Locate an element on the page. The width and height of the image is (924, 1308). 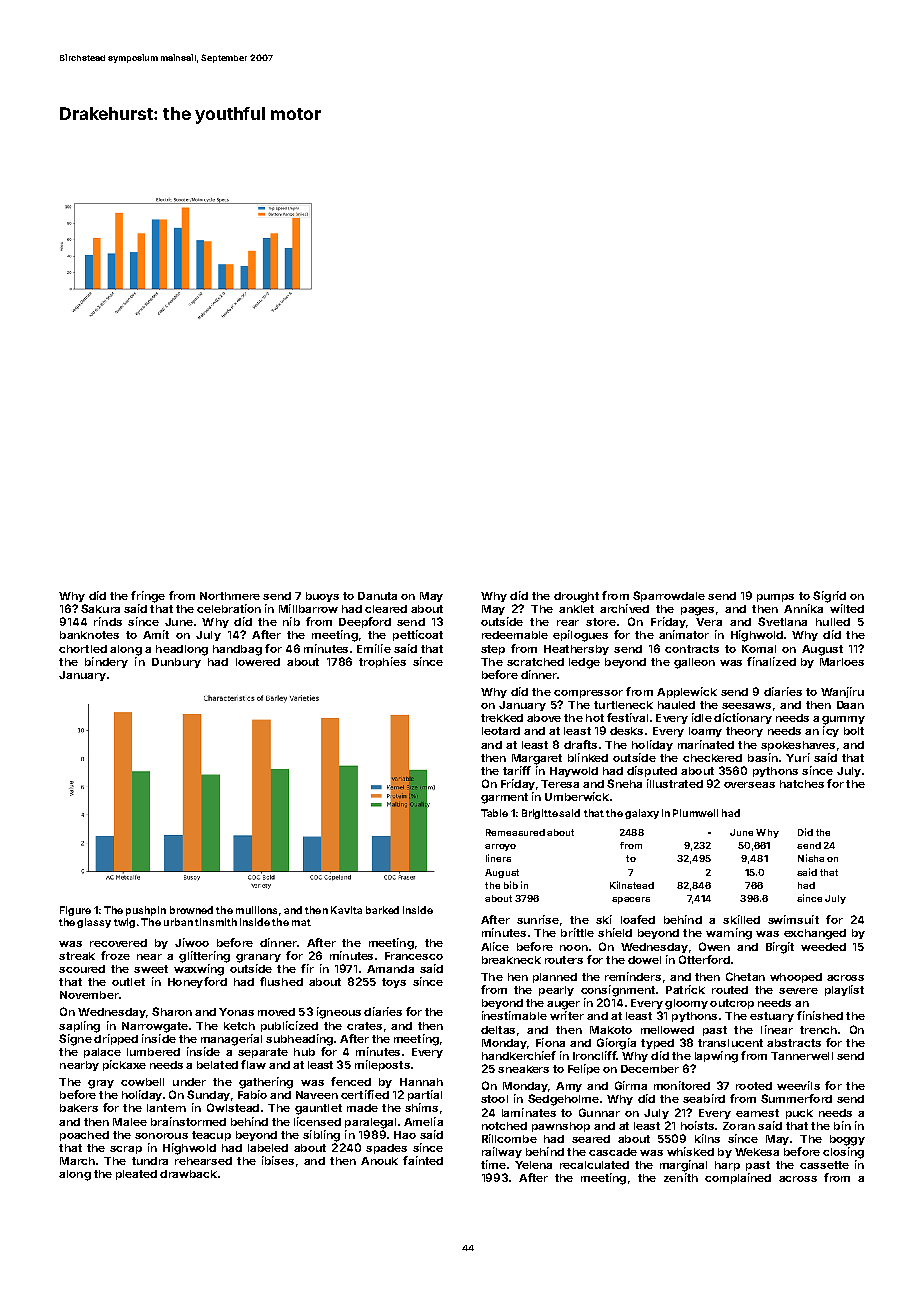
Figure is located at coordinates (75, 911).
